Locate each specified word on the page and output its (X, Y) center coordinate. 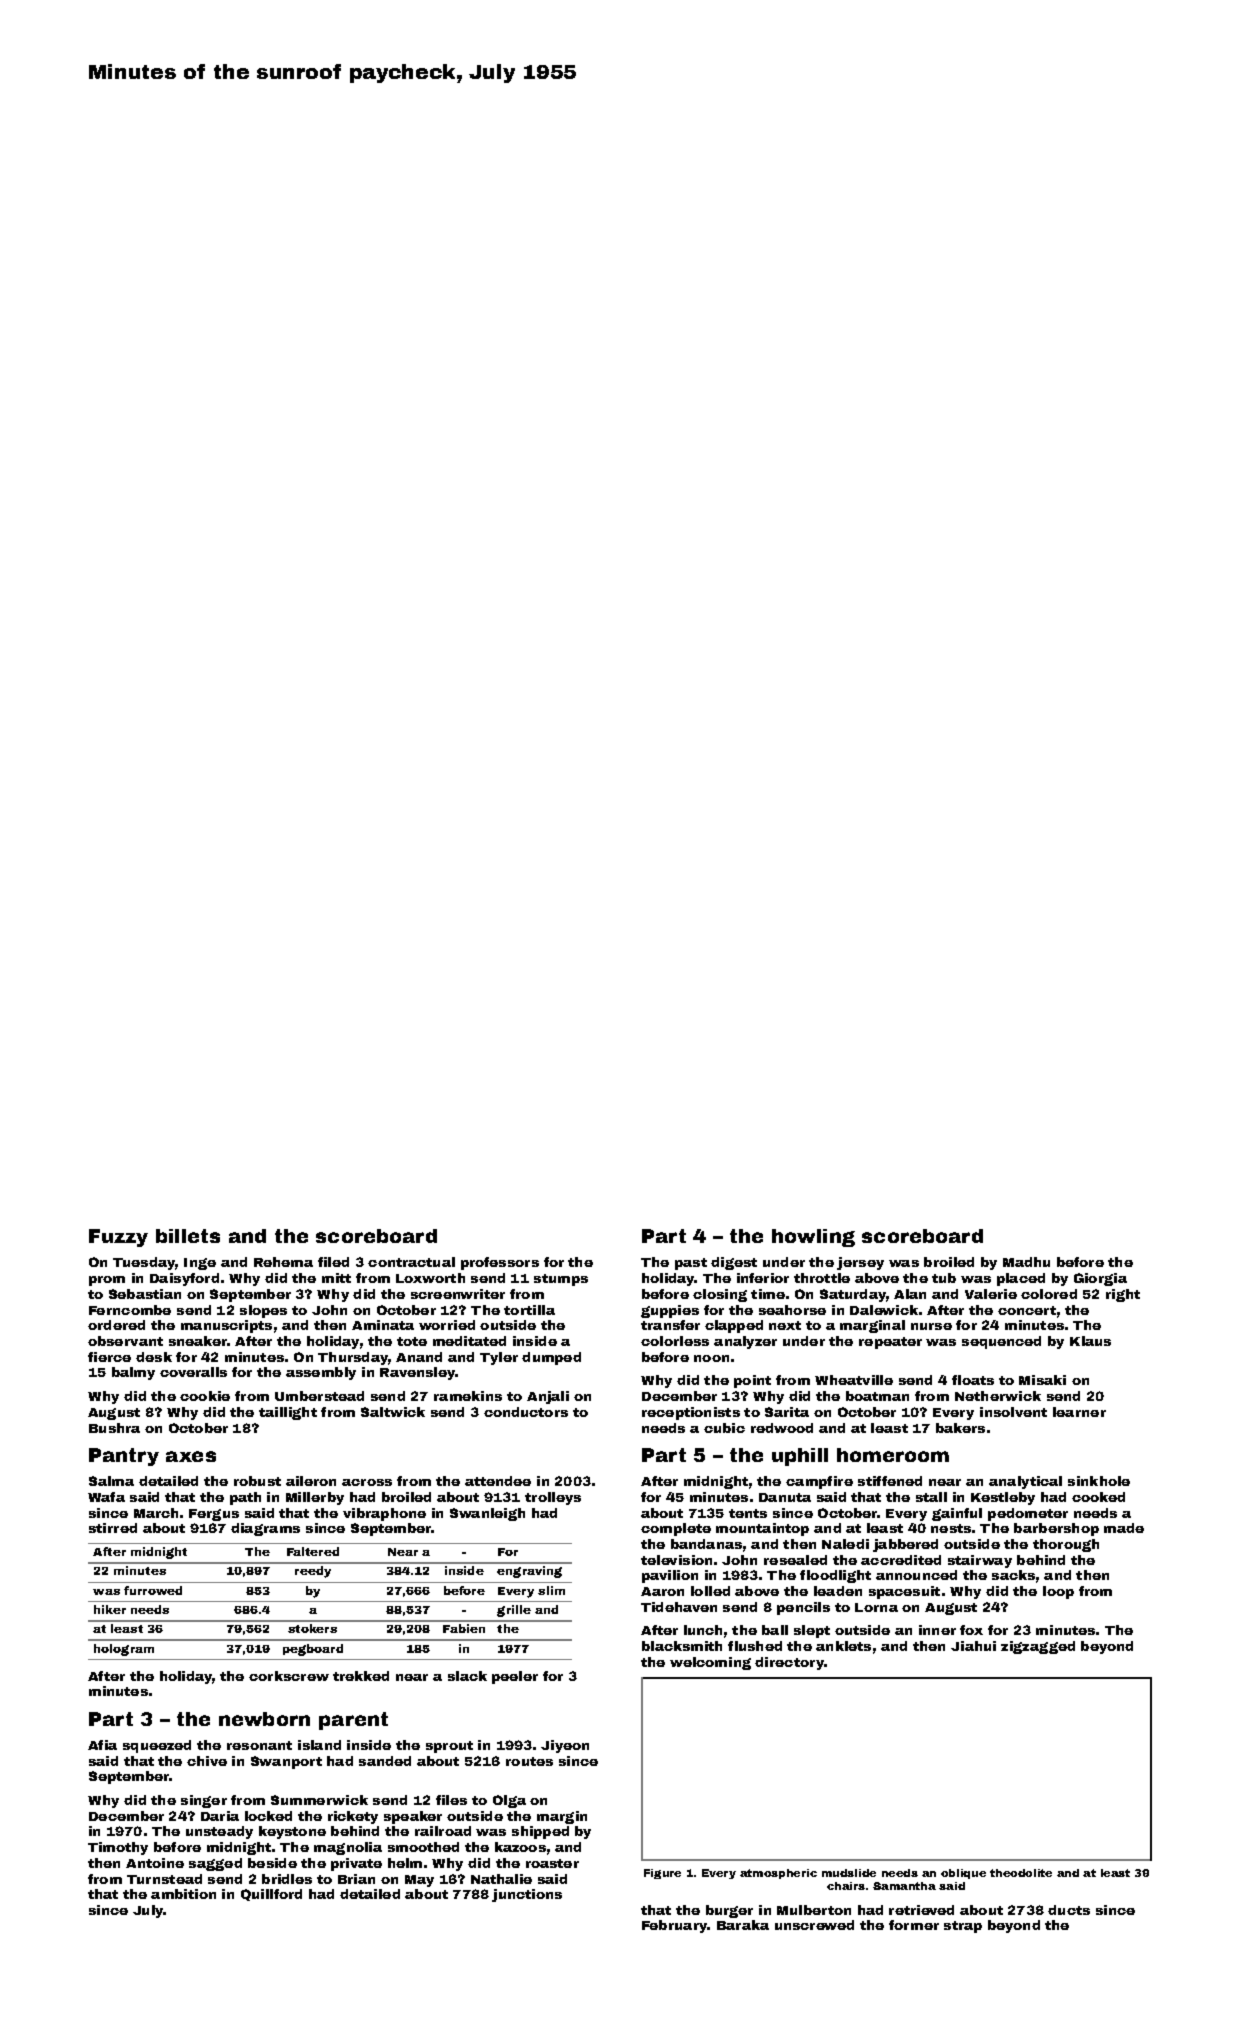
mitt (336, 1278)
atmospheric (778, 1874)
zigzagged (1038, 1647)
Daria (220, 1816)
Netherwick (998, 1396)
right (1123, 1295)
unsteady (219, 1832)
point (752, 1381)
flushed (755, 1646)
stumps (561, 1280)
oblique (963, 1874)
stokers (312, 1628)
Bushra (114, 1428)
